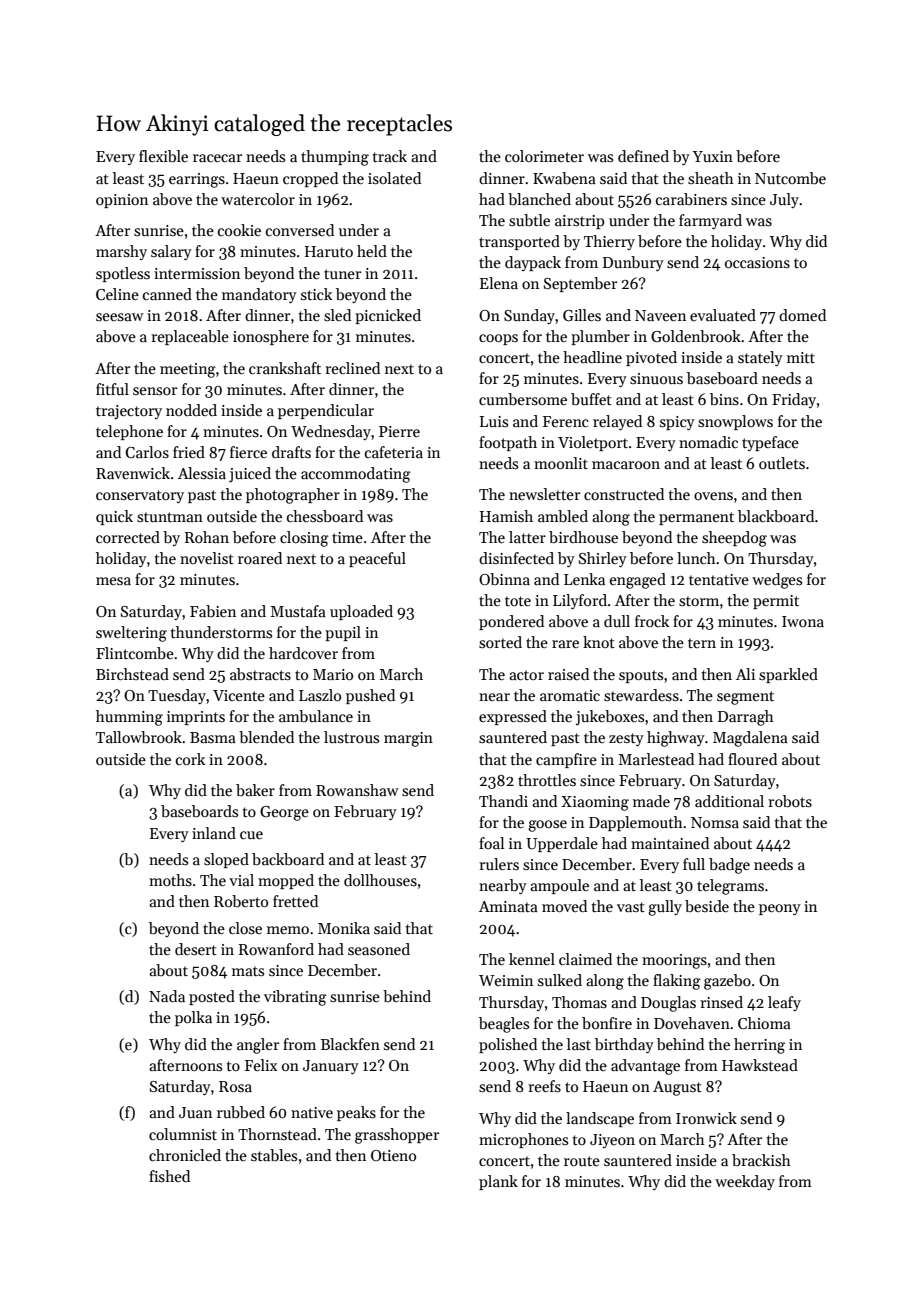 This screenshot has height=1308, width=924. What do you see at coordinates (195, 1112) in the screenshot?
I see `Juan` at bounding box center [195, 1112].
